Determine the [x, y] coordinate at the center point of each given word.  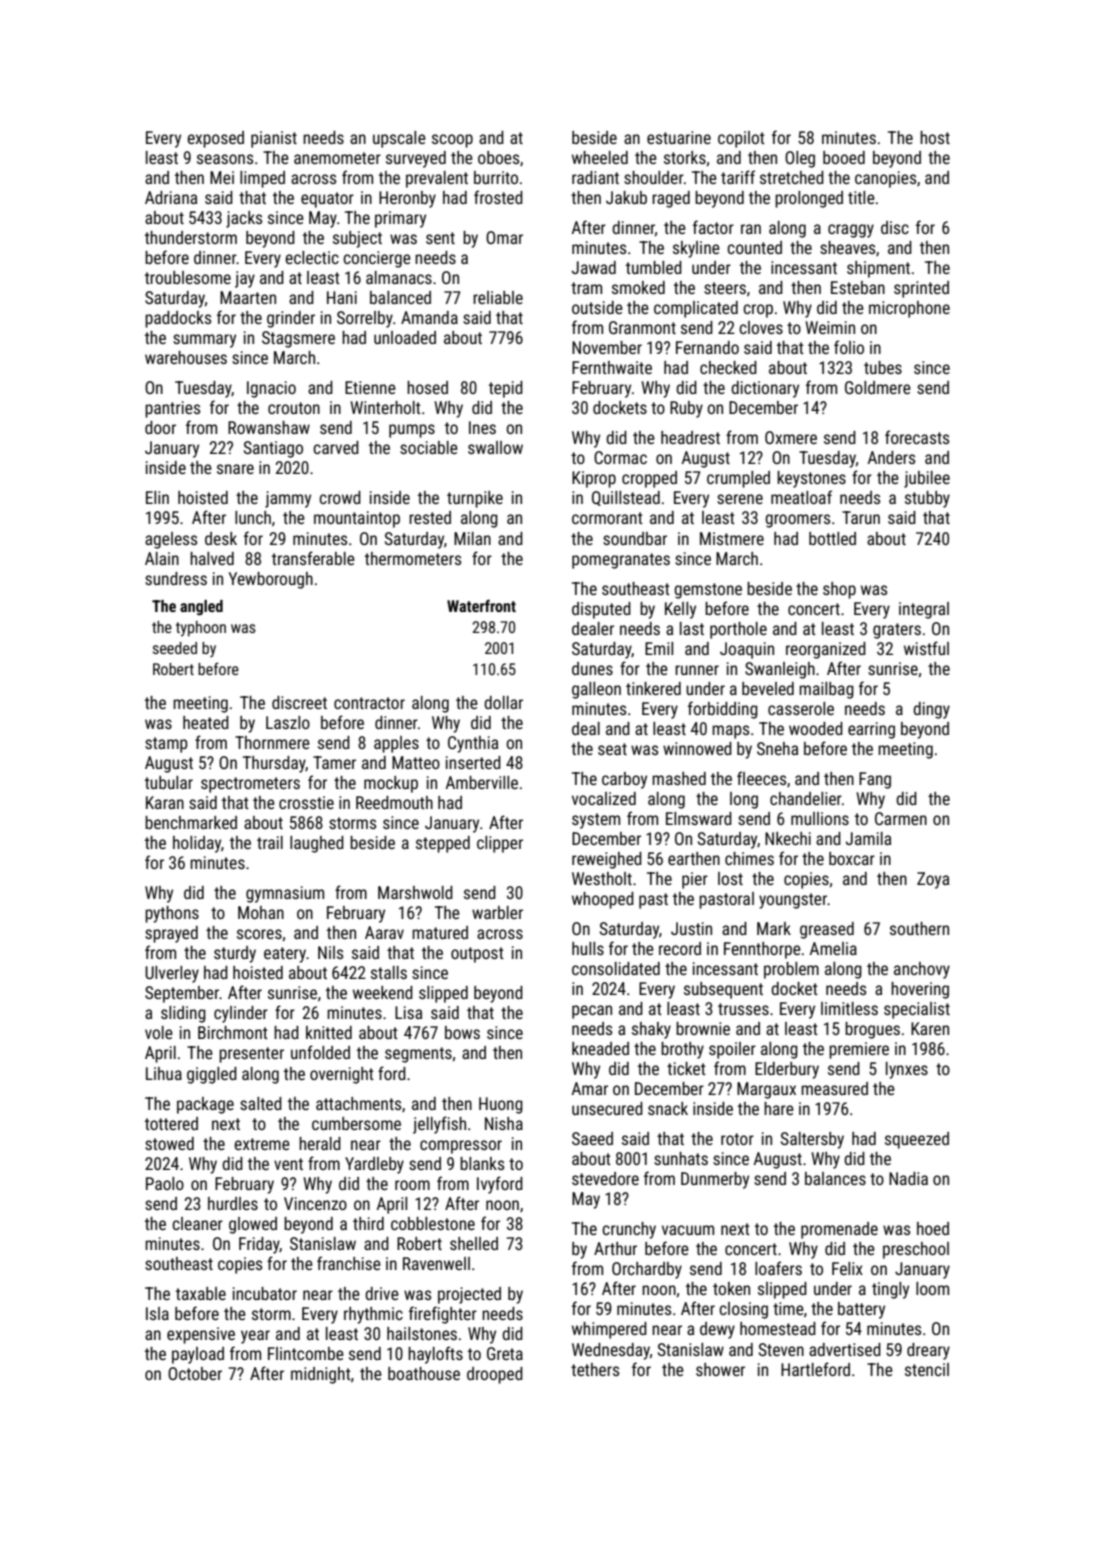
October [195, 1373]
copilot [741, 139]
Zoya [933, 880]
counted [754, 247]
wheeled [600, 157]
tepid [506, 389]
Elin [157, 497]
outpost [477, 955]
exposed [215, 139]
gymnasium [285, 894]
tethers [595, 1369]
